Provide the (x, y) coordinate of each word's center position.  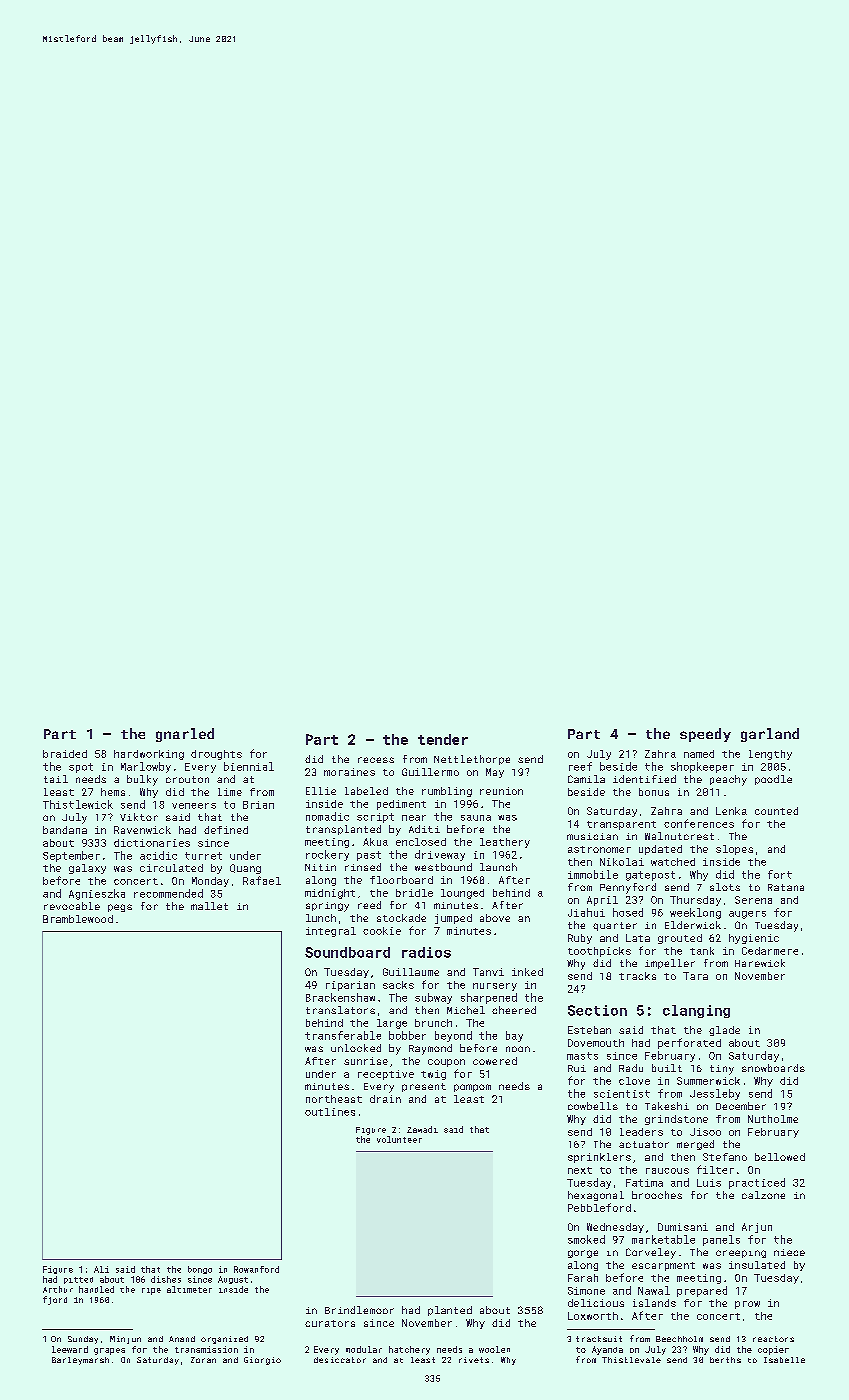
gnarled (185, 735)
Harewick (760, 963)
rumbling (447, 792)
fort (780, 874)
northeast (334, 1099)
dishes (166, 1279)
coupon (446, 1063)
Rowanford (256, 1269)
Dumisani (683, 1227)
